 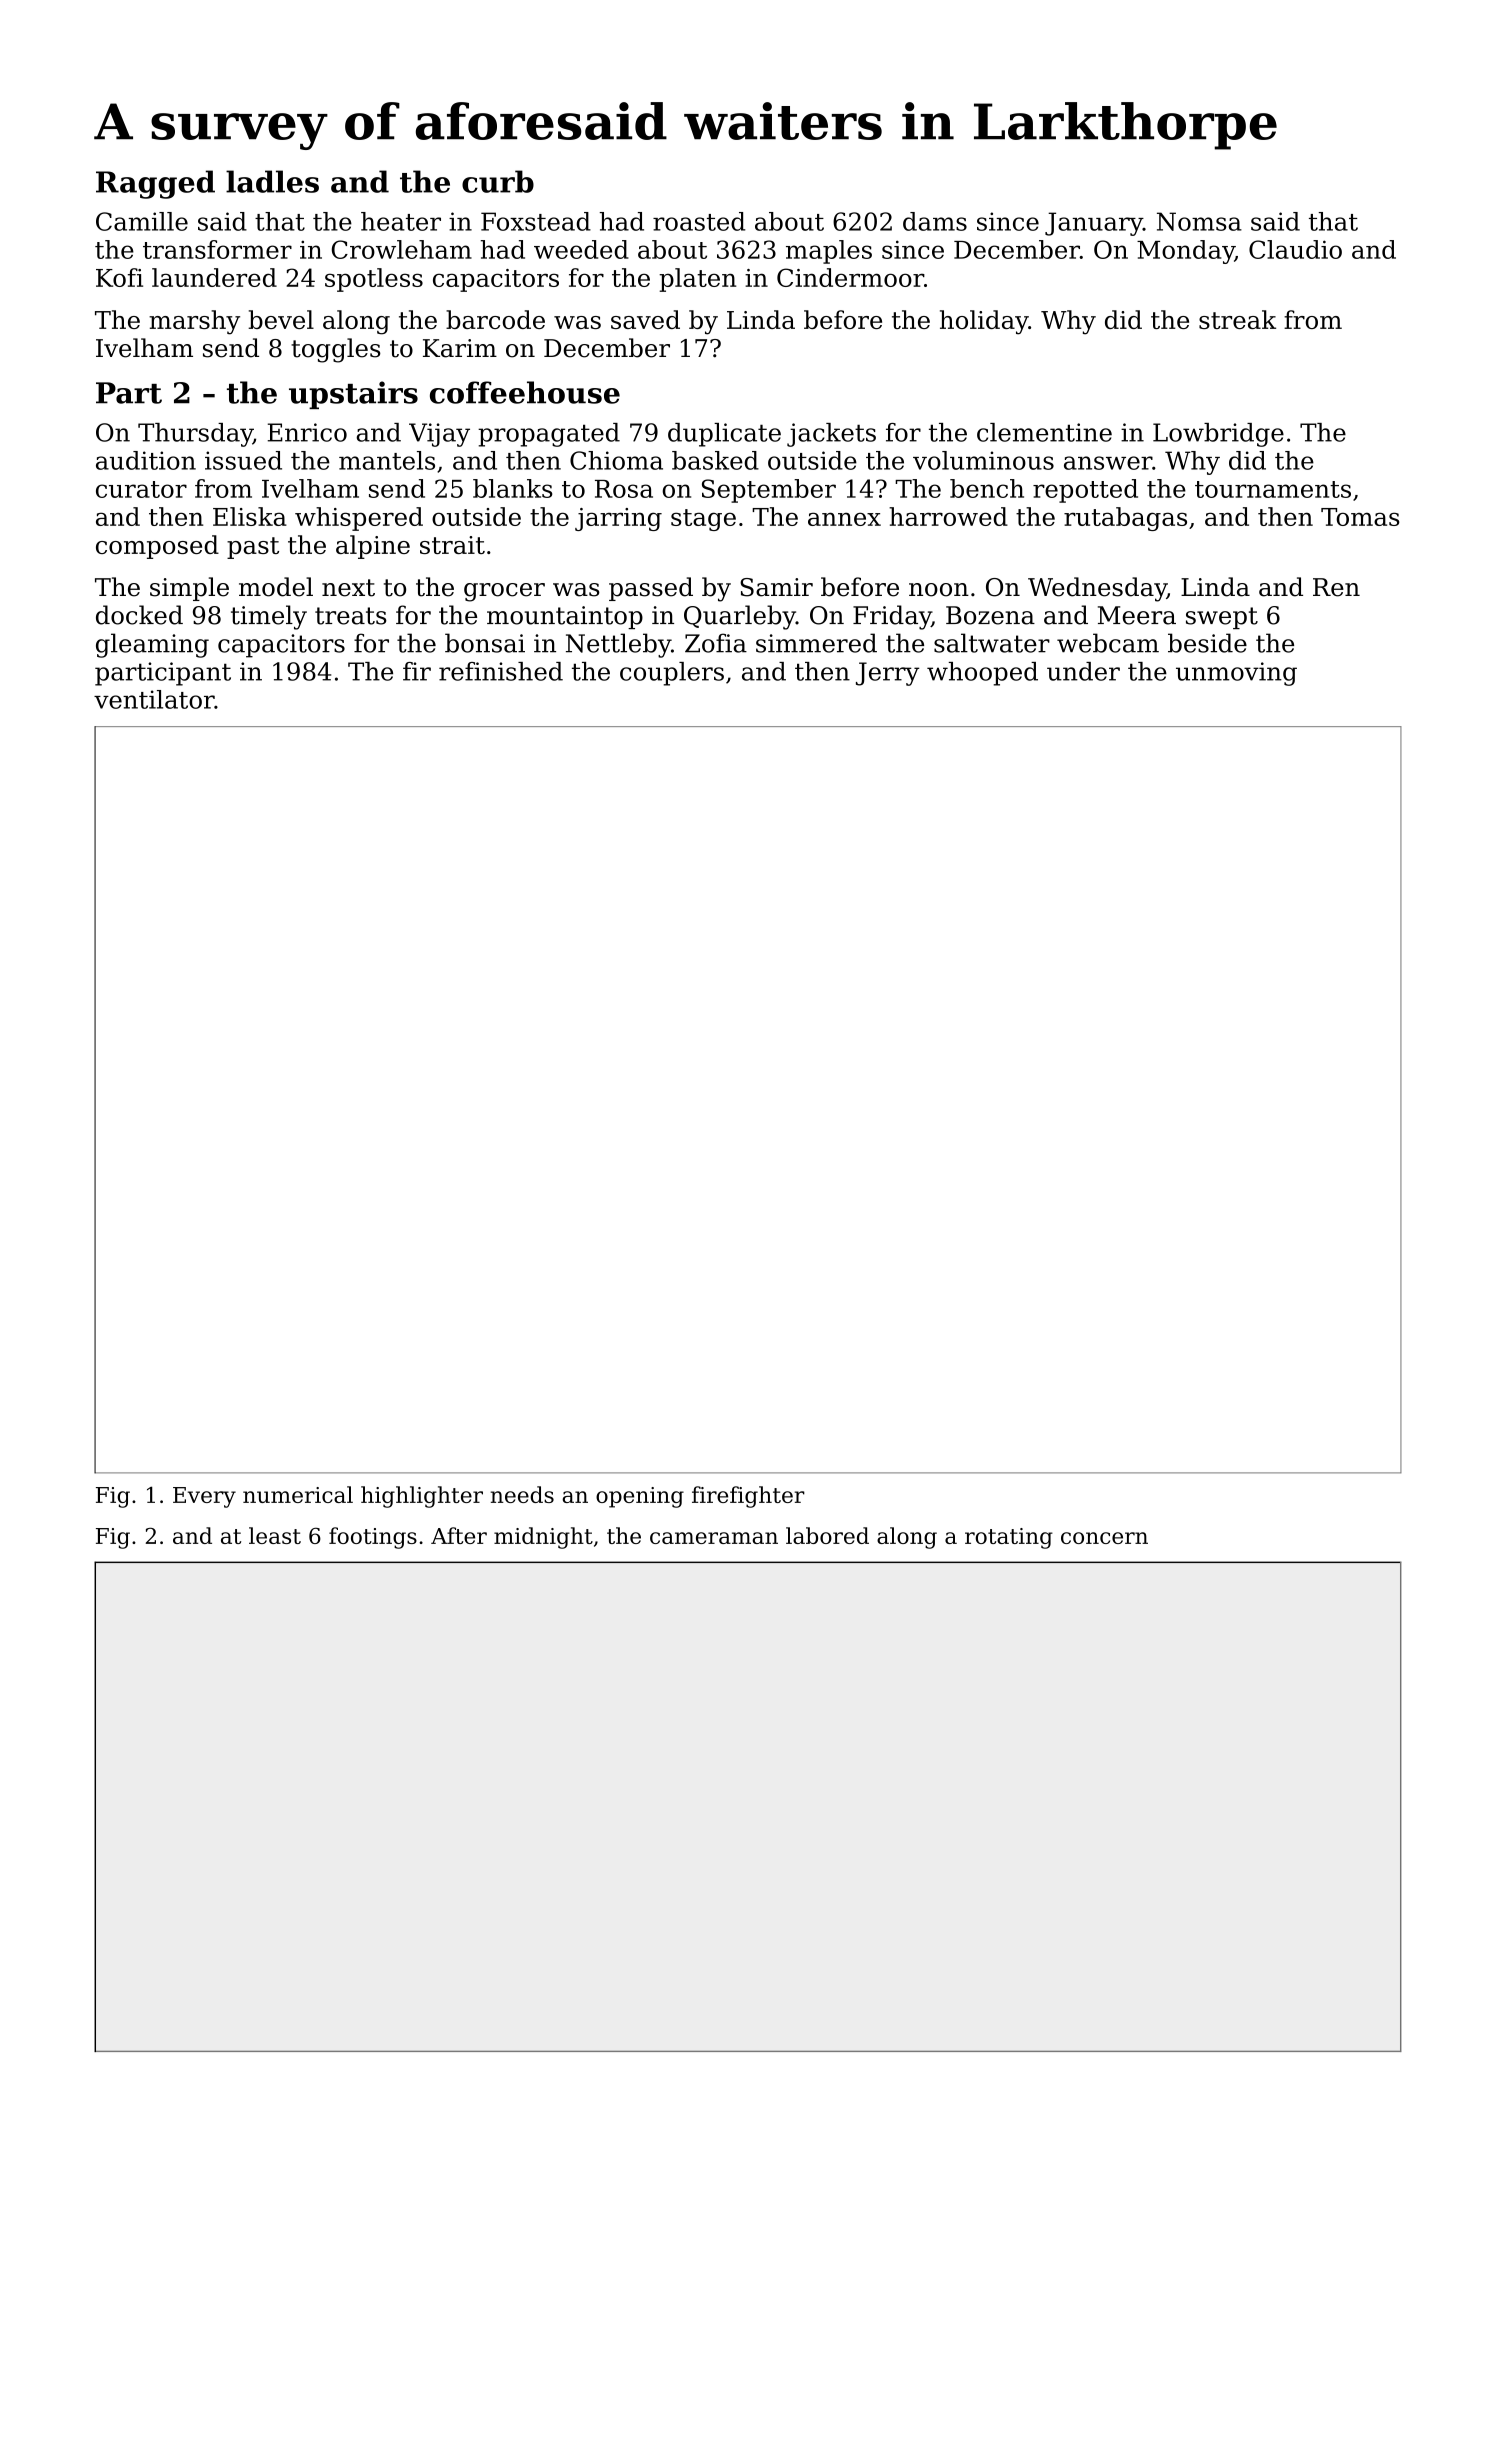 I want to click on Thursday, so click(x=195, y=435).
